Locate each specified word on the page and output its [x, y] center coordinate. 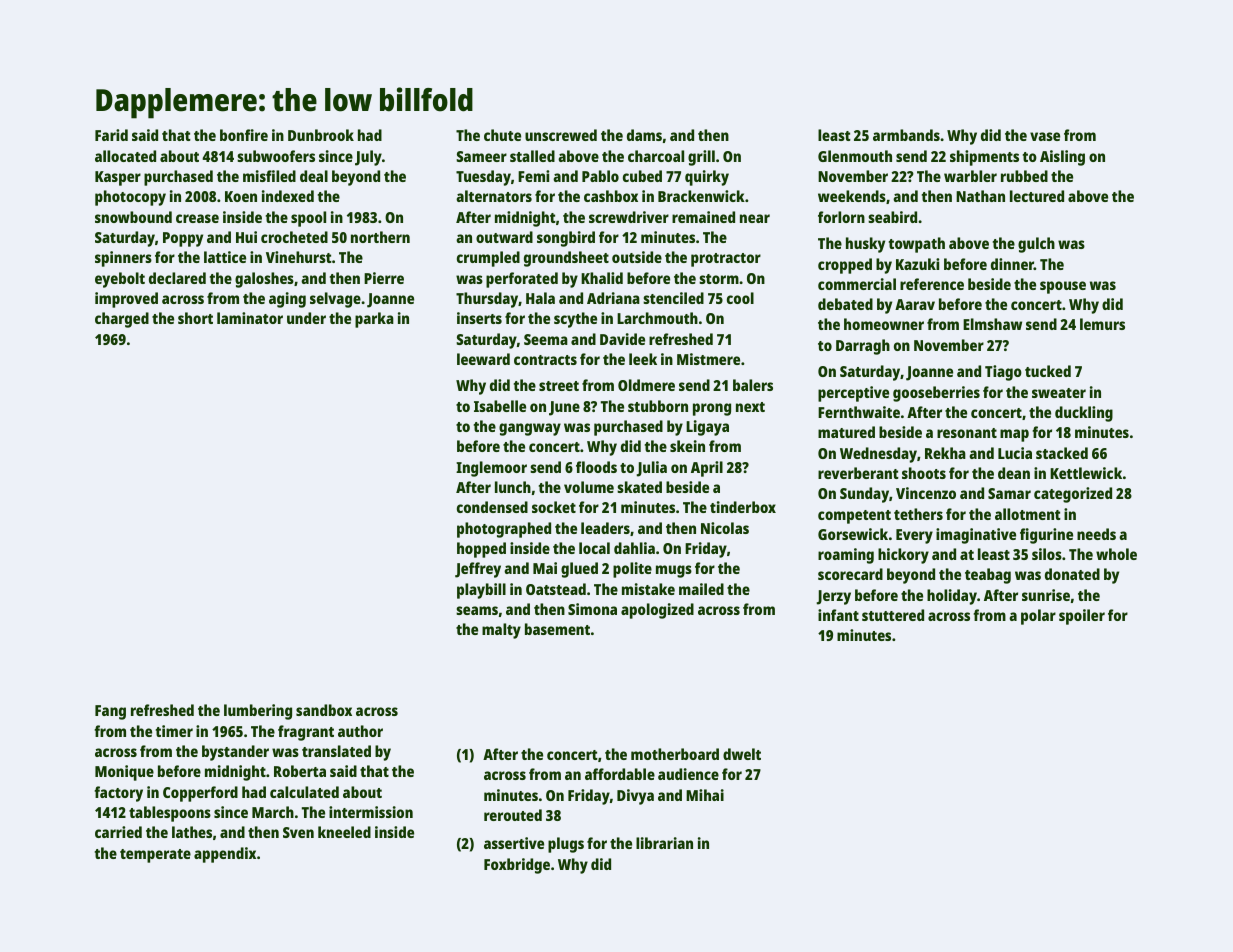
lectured [1037, 196]
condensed [492, 507]
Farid [111, 135]
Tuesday [483, 178]
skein [687, 446]
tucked [1048, 371]
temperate [155, 856]
